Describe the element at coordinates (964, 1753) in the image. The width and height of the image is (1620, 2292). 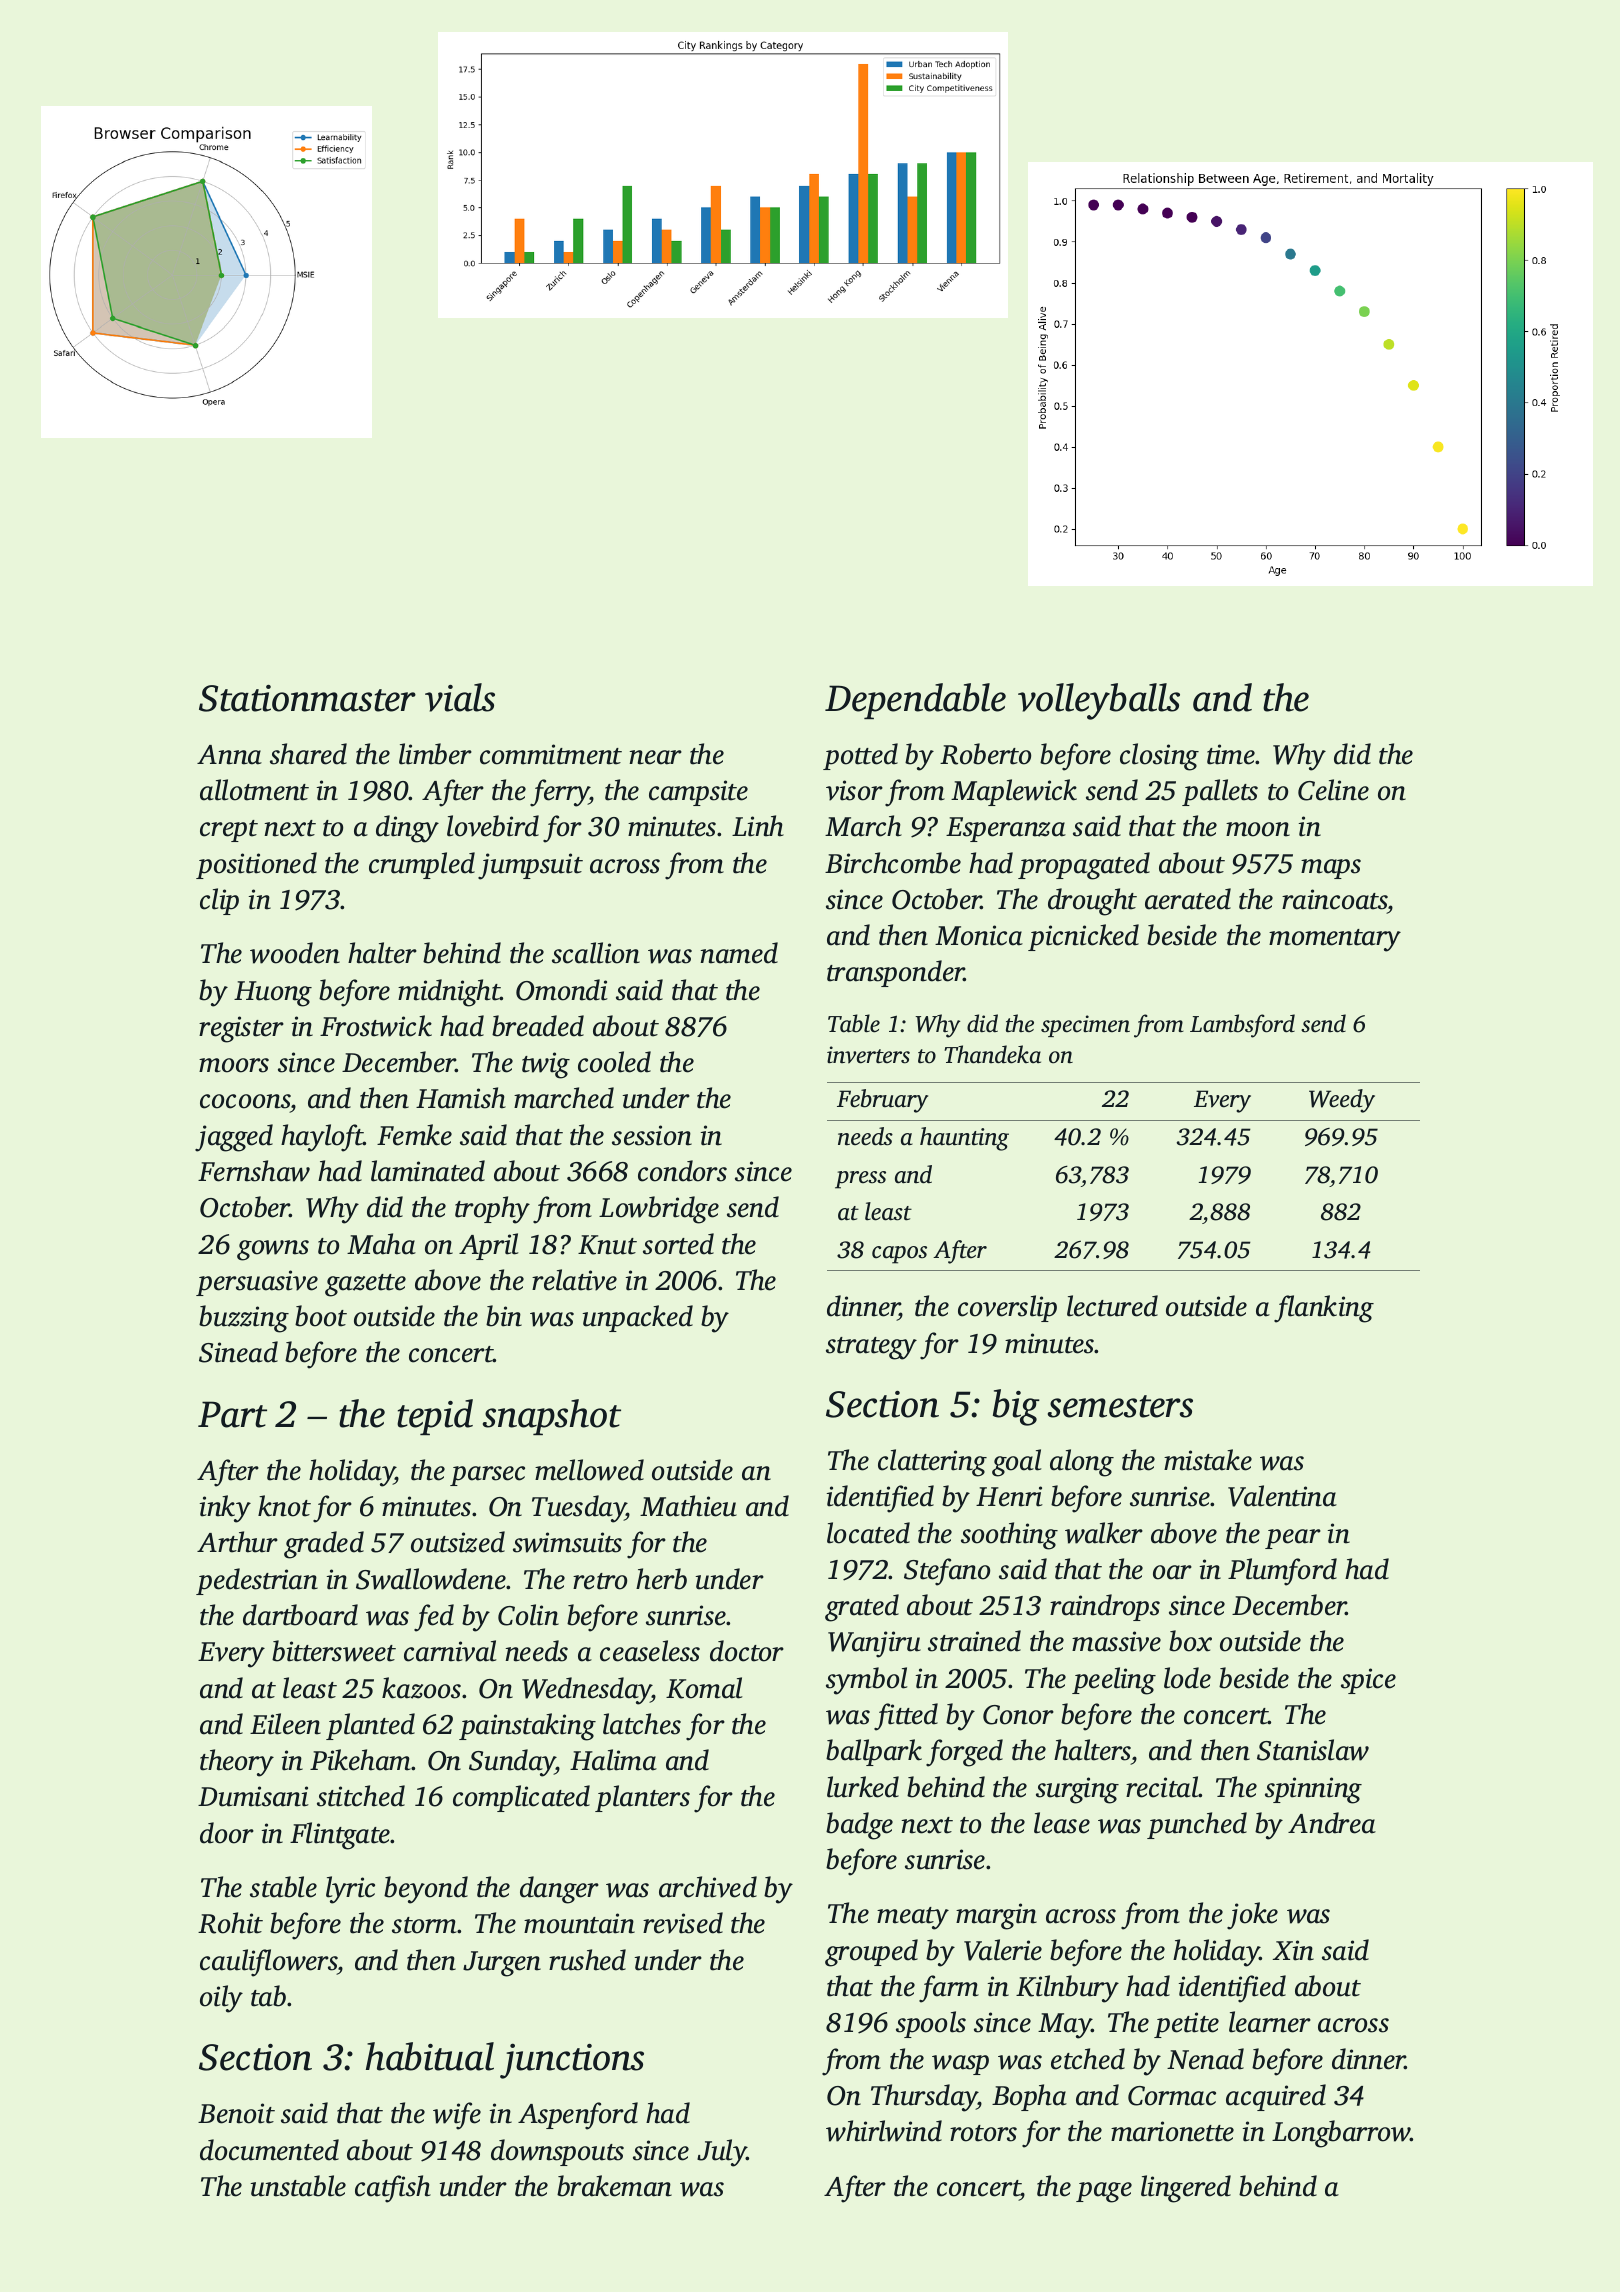
I see `forged` at that location.
